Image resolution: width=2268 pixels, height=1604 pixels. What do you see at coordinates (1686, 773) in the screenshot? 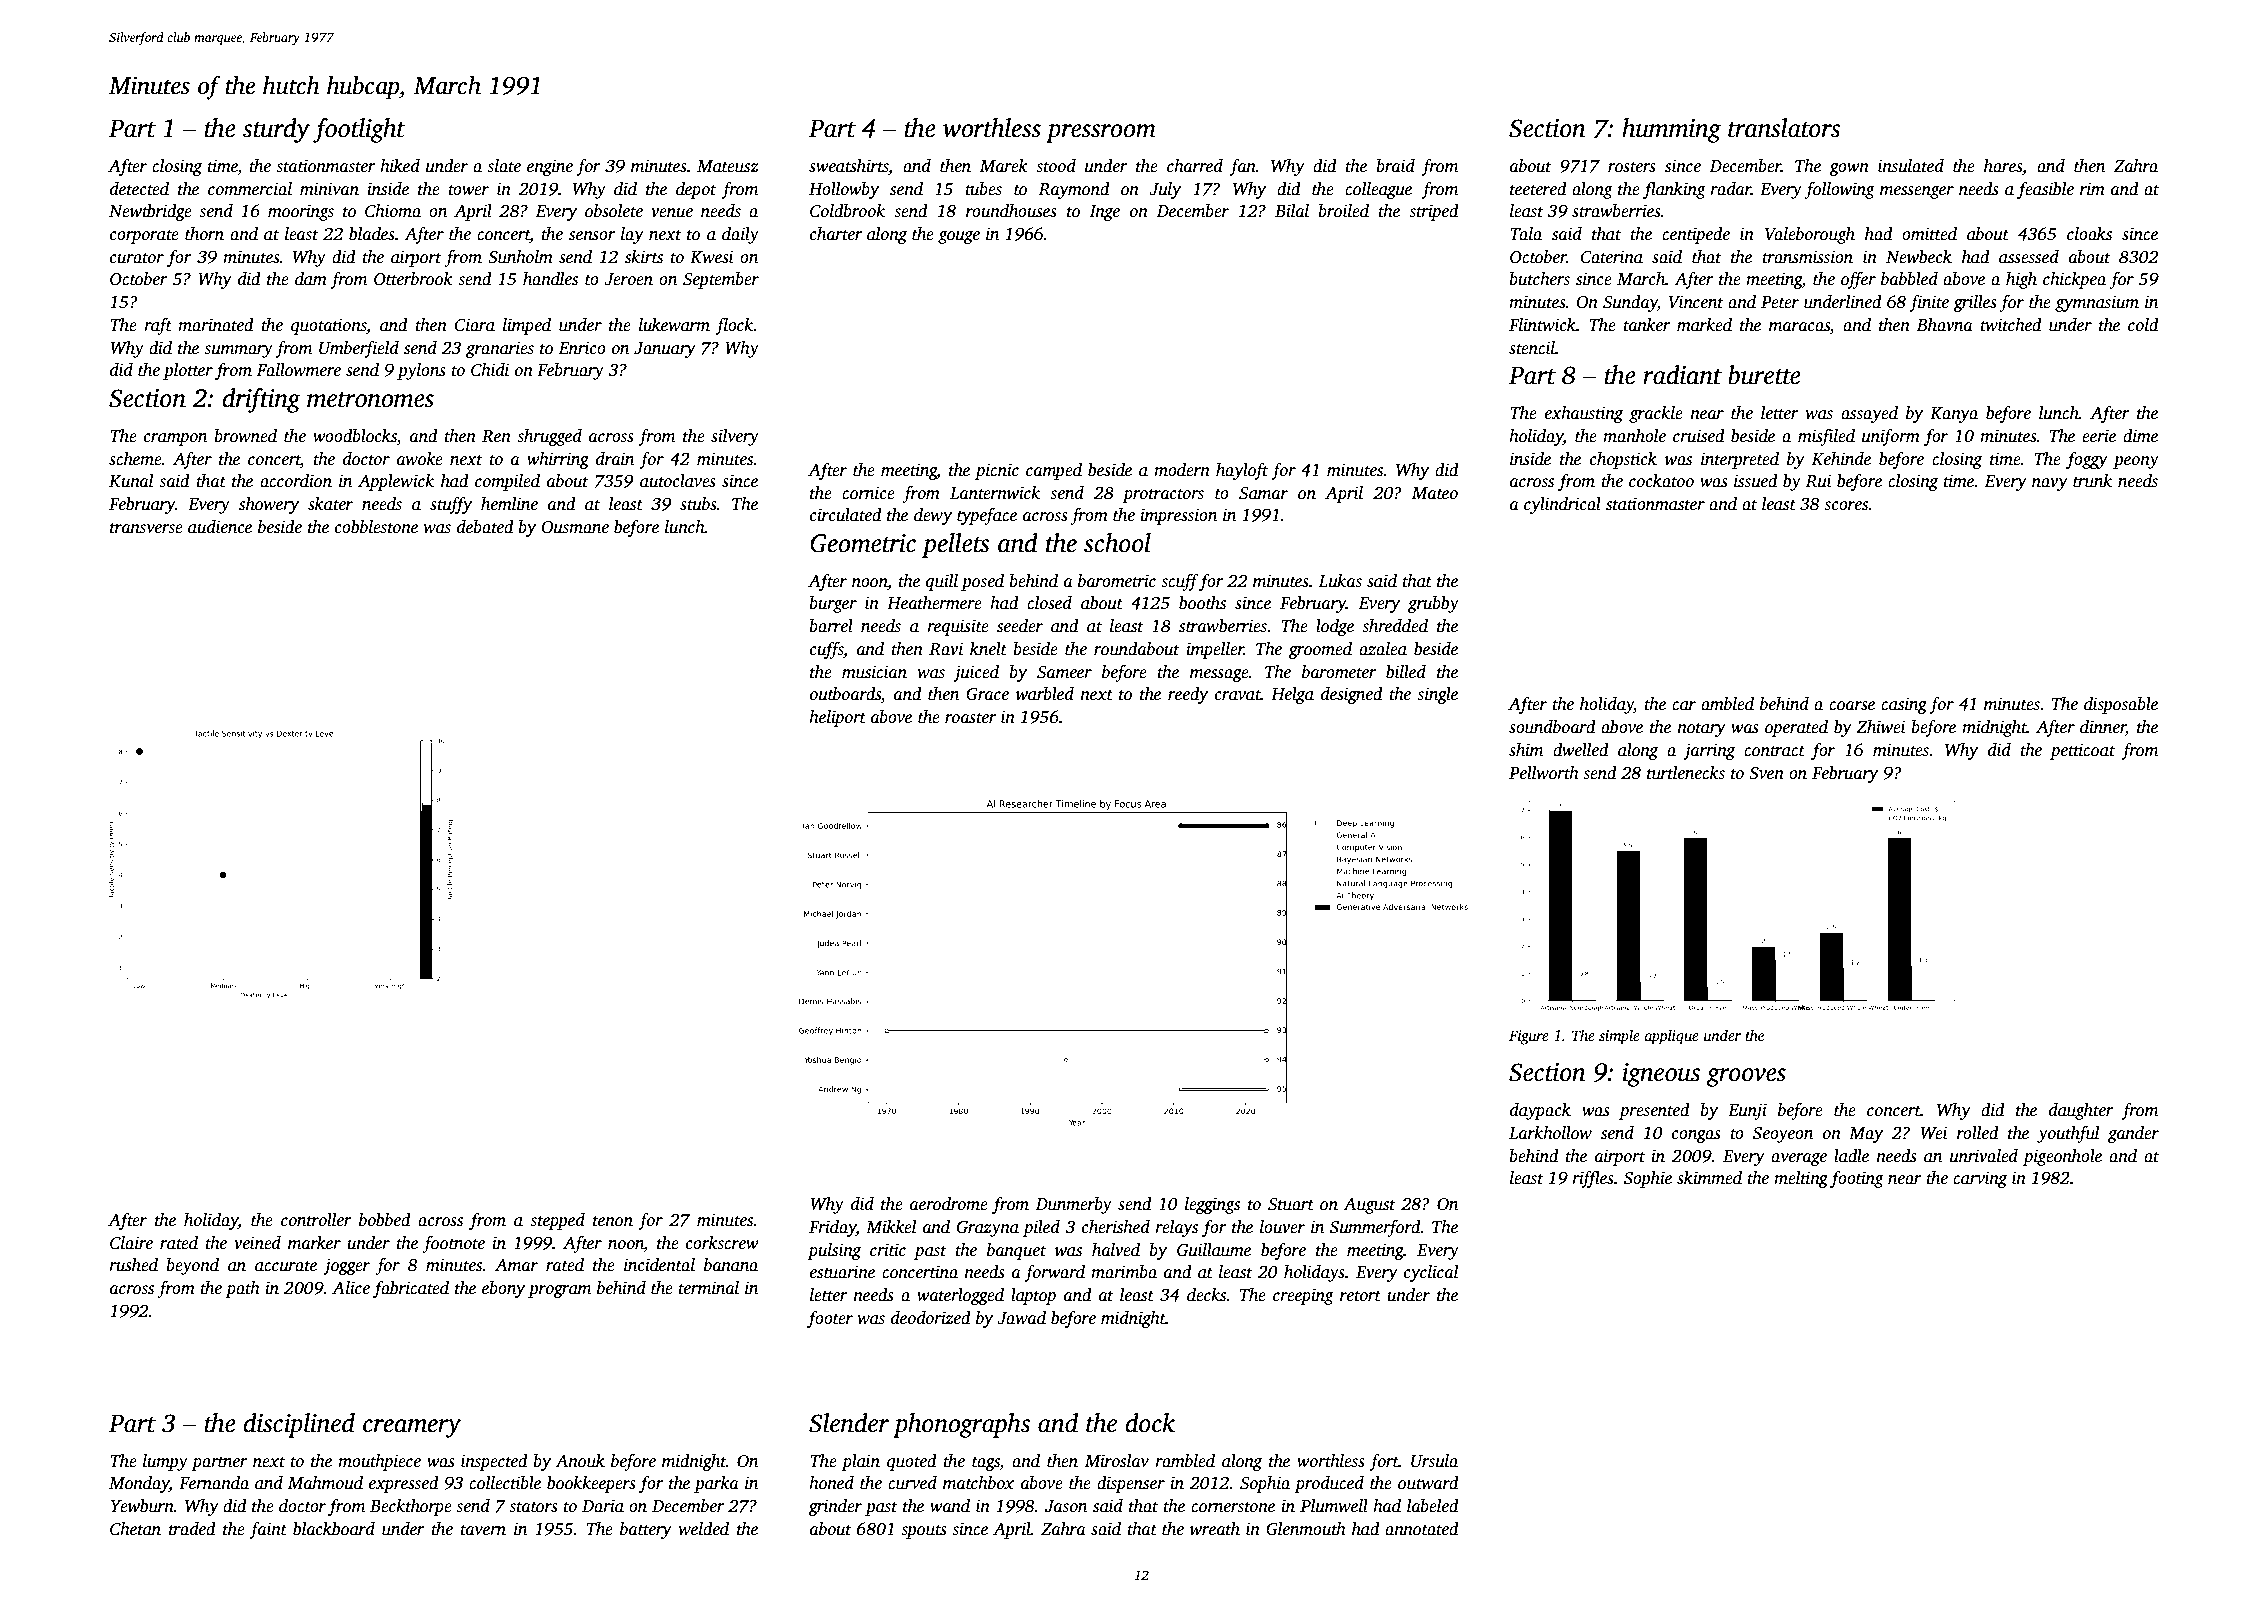
I see `turtlenecks` at bounding box center [1686, 773].
